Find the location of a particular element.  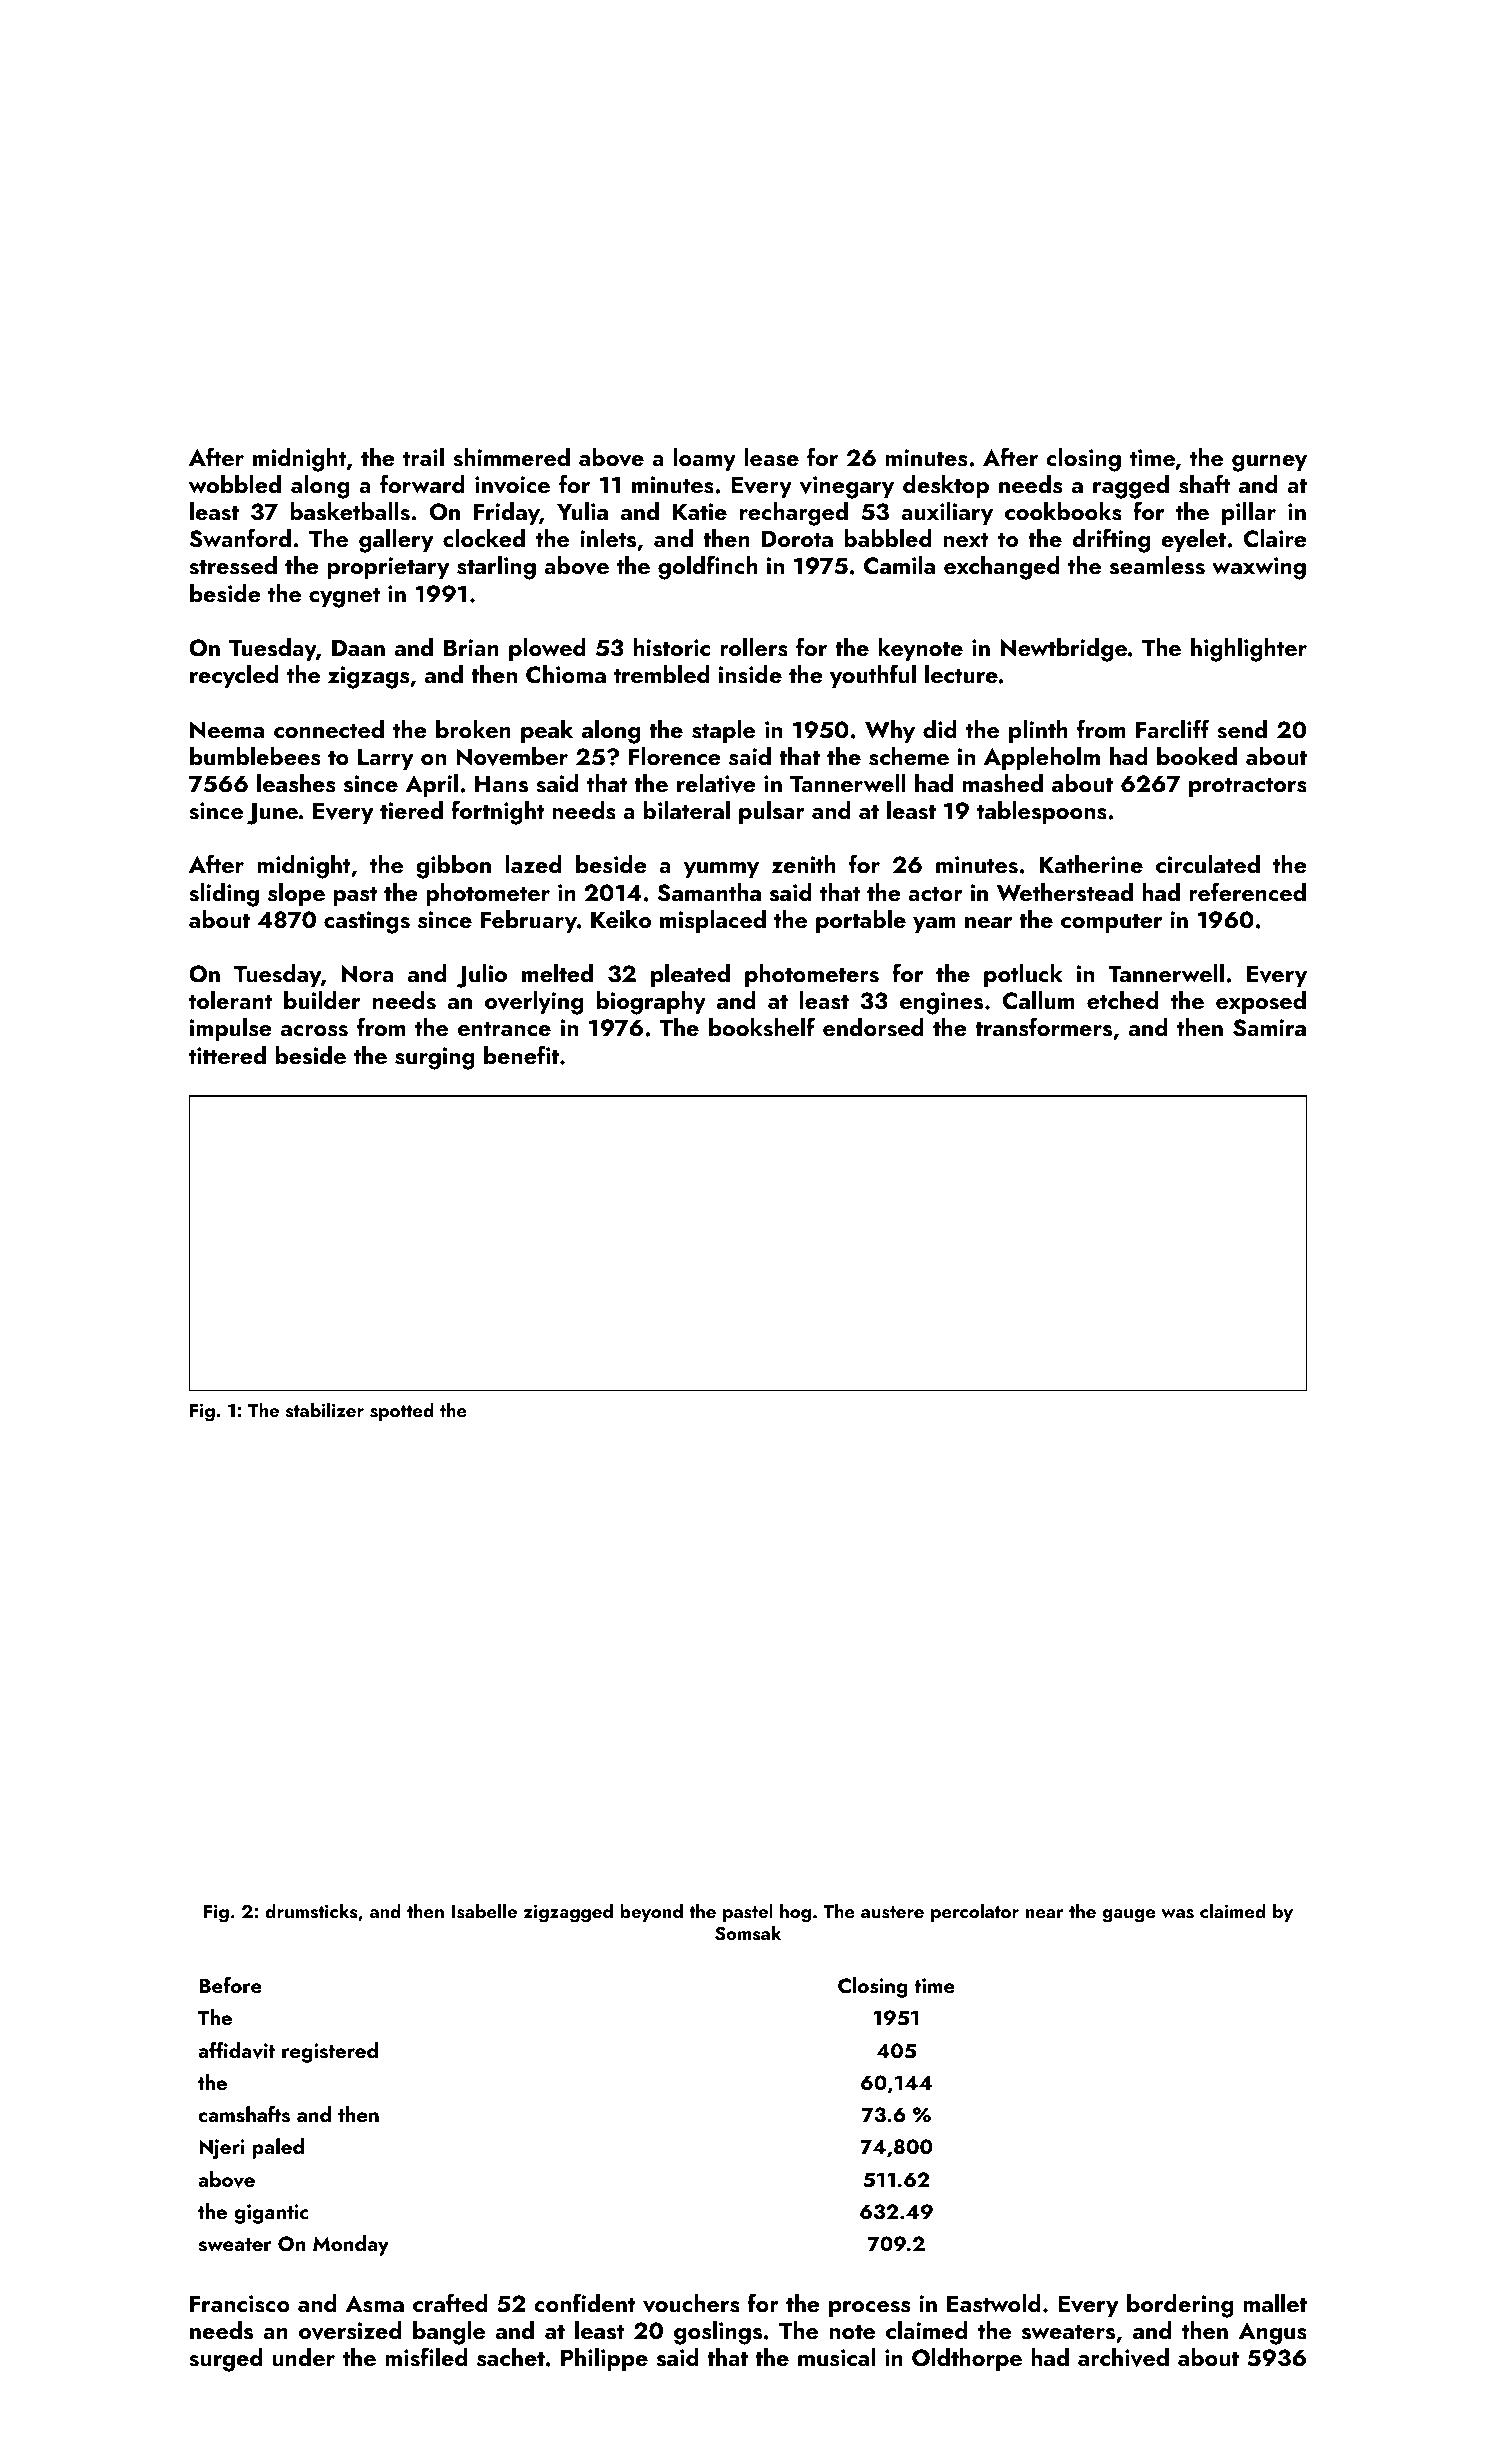

percolator is located at coordinates (975, 1912).
